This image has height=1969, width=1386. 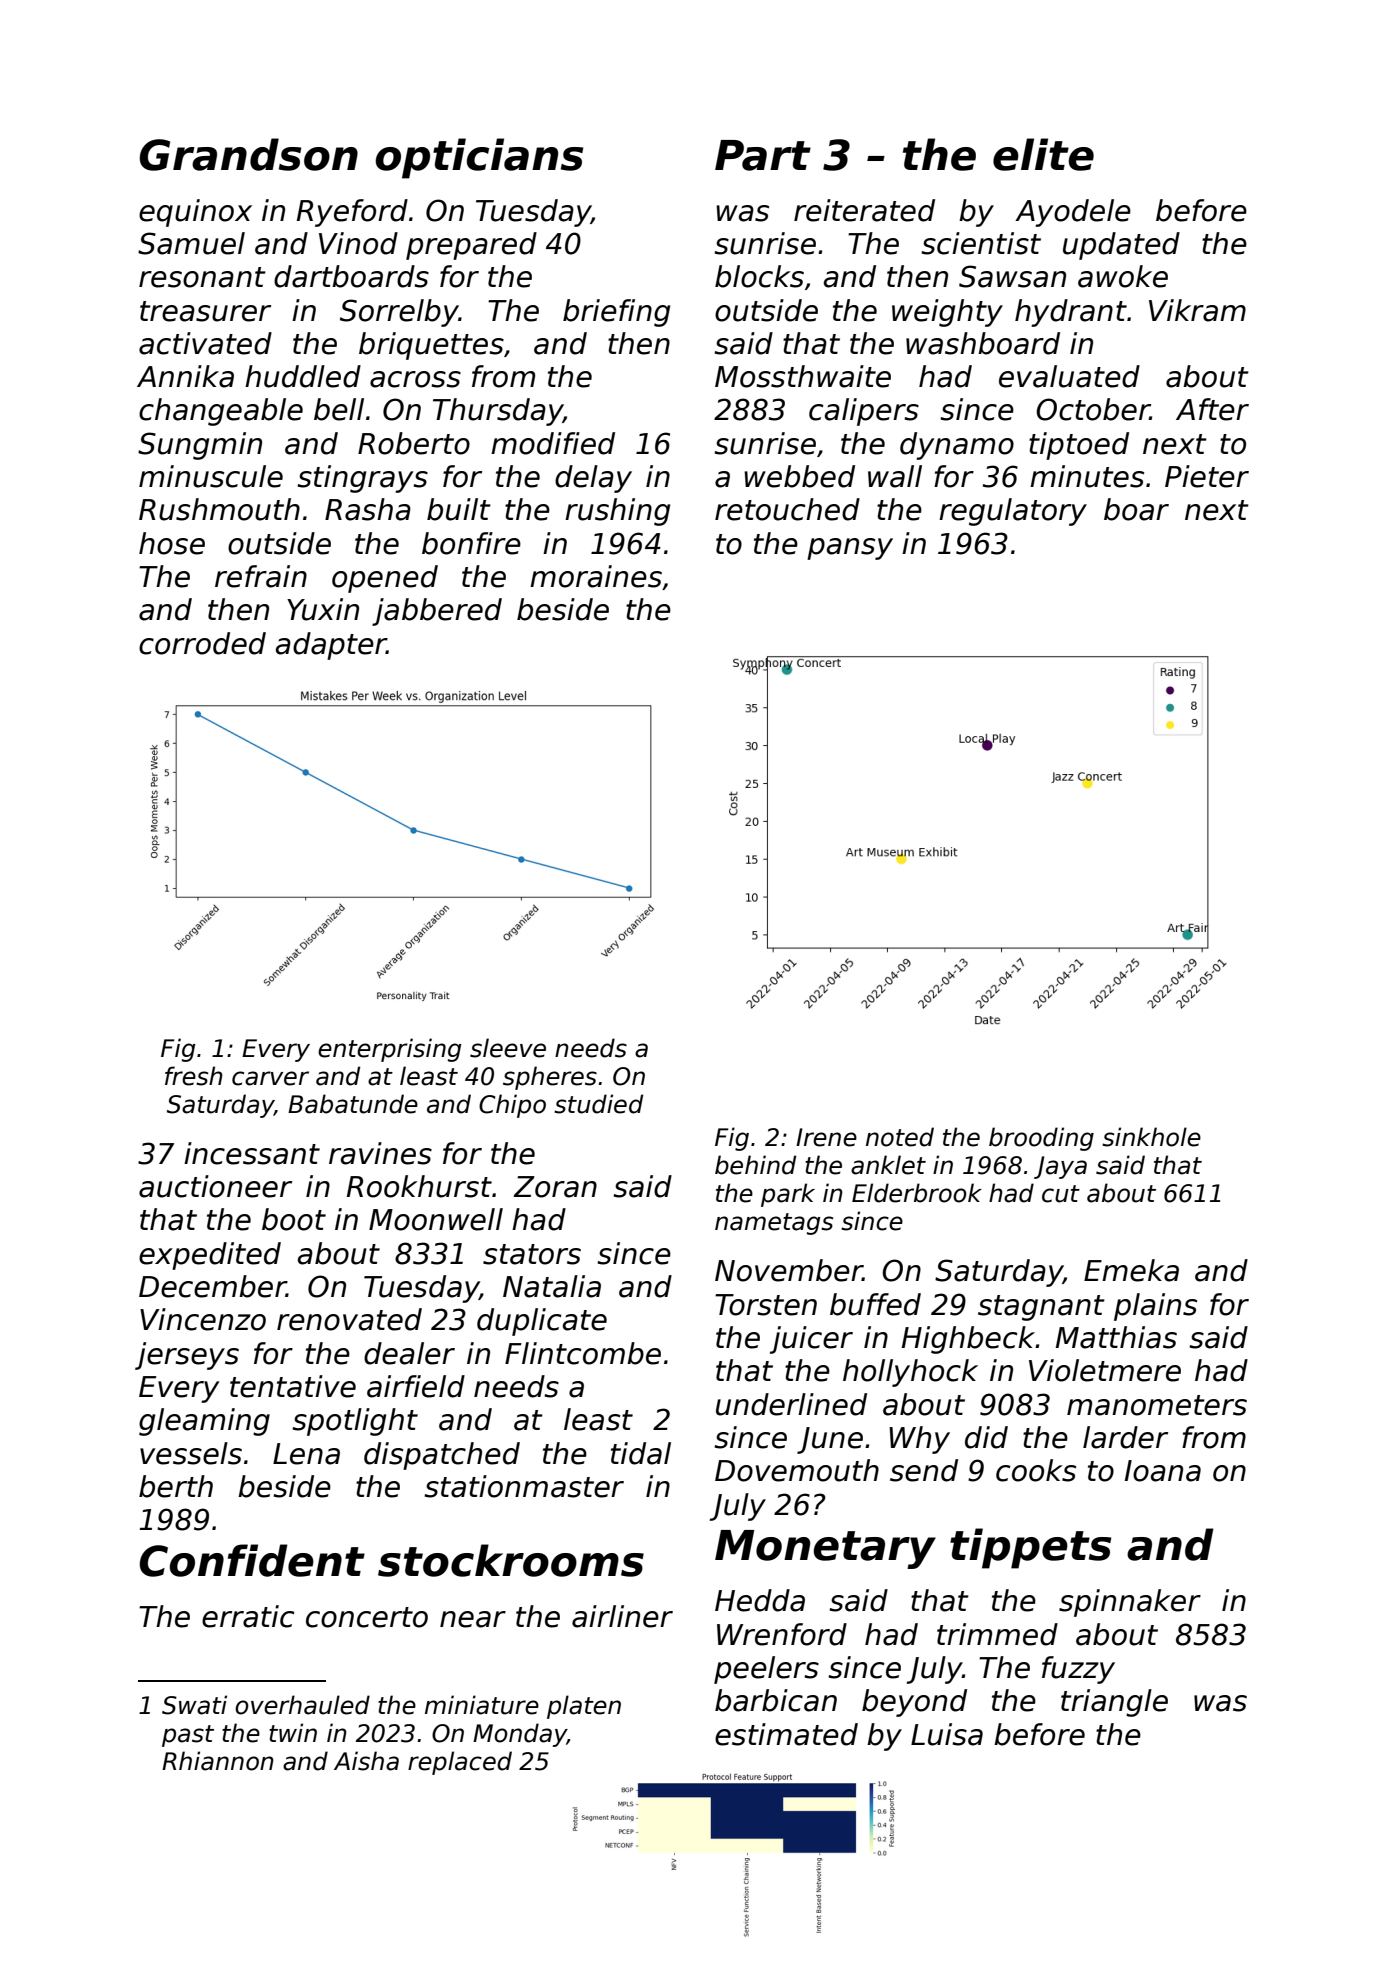 What do you see at coordinates (390, 1050) in the image?
I see `enterprising` at bounding box center [390, 1050].
